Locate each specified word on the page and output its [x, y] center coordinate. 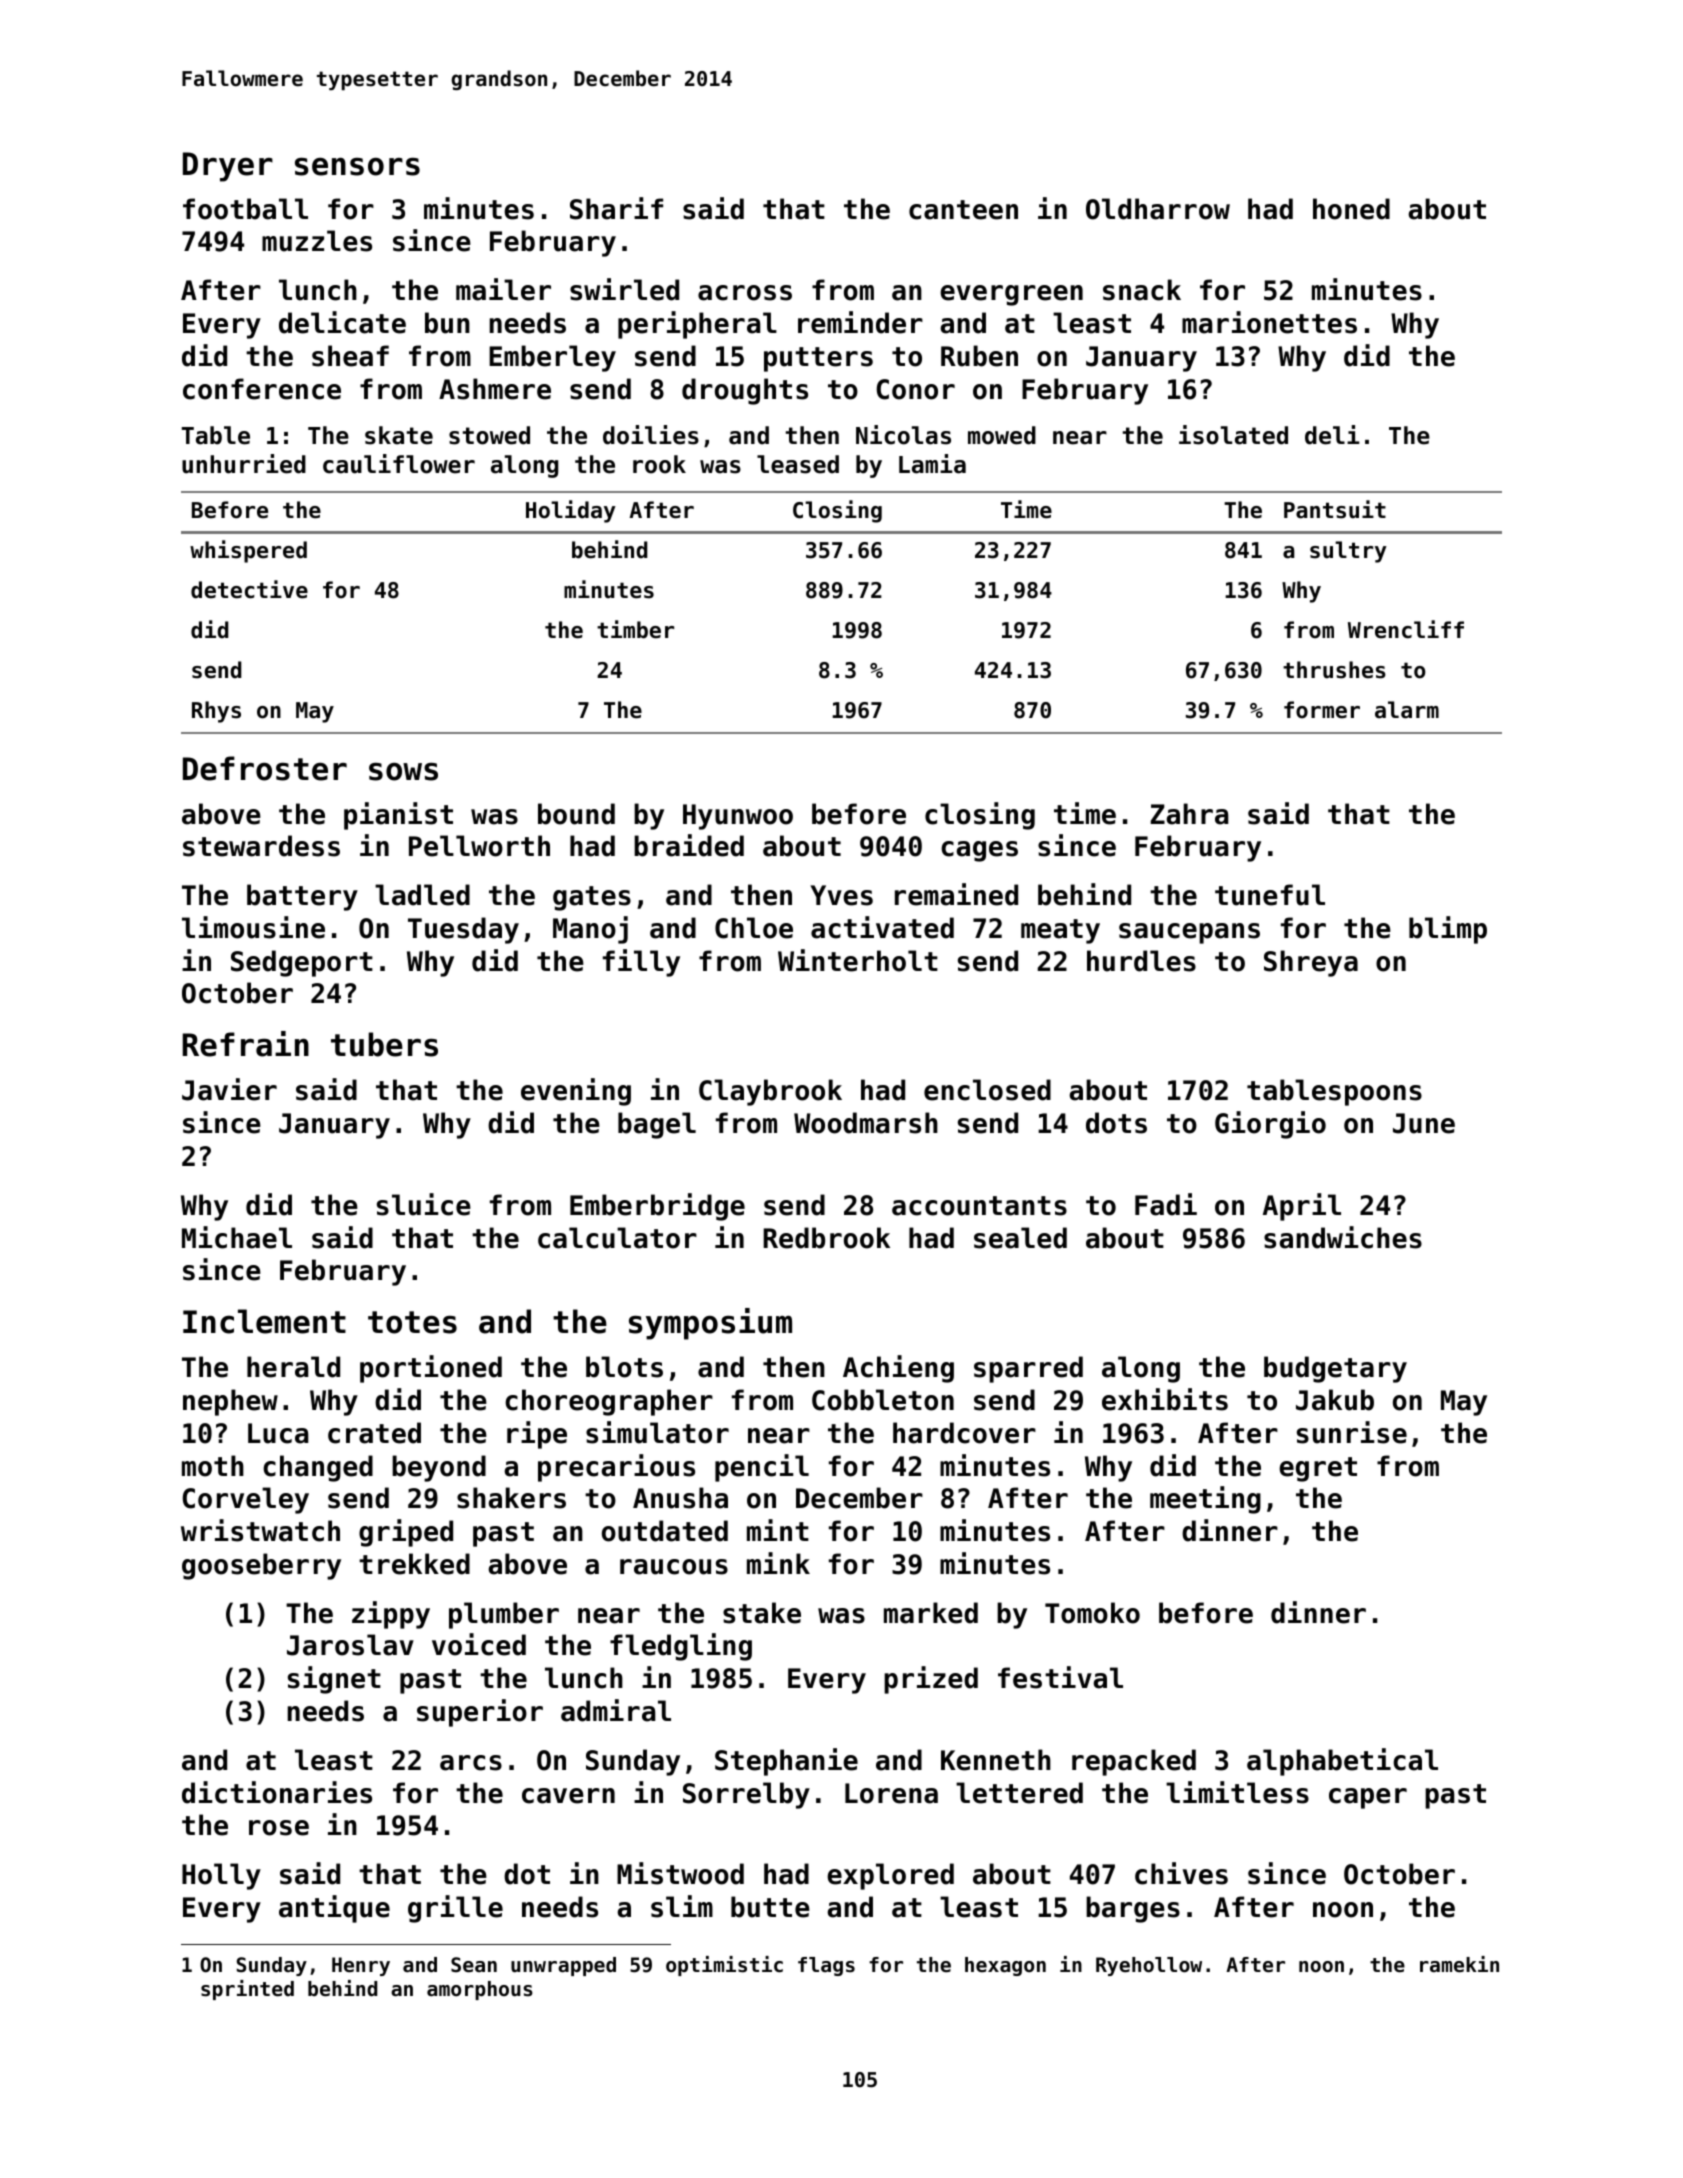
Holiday [571, 511]
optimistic [724, 1966]
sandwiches [1343, 1237]
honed [1351, 209]
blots [624, 1367]
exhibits [1165, 1399]
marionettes [1269, 322]
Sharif [616, 208]
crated [374, 1433]
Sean [474, 1965]
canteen [963, 210]
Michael [237, 1237]
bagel [657, 1125]
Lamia [932, 464]
